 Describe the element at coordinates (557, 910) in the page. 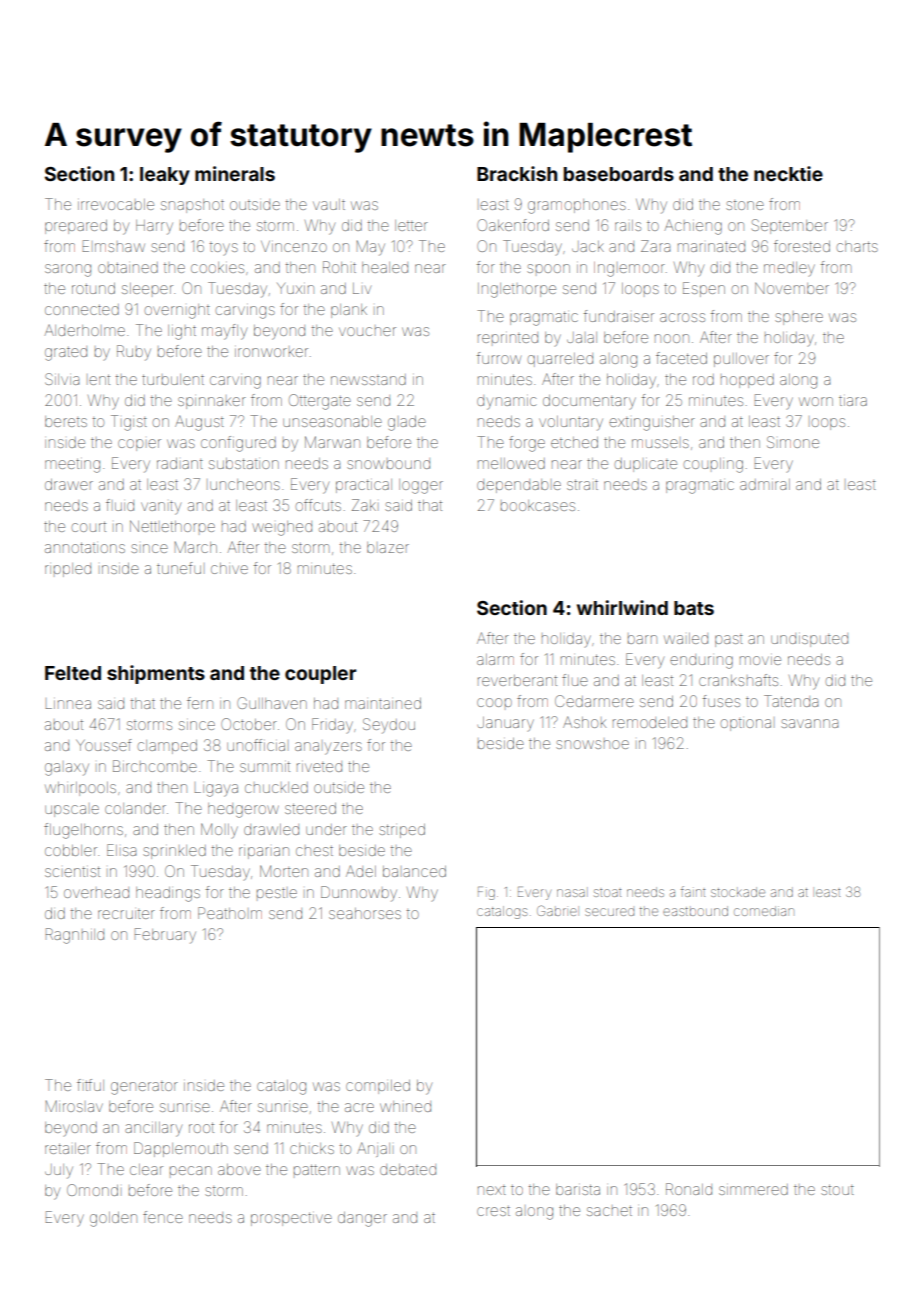

I see `Gabriel` at that location.
